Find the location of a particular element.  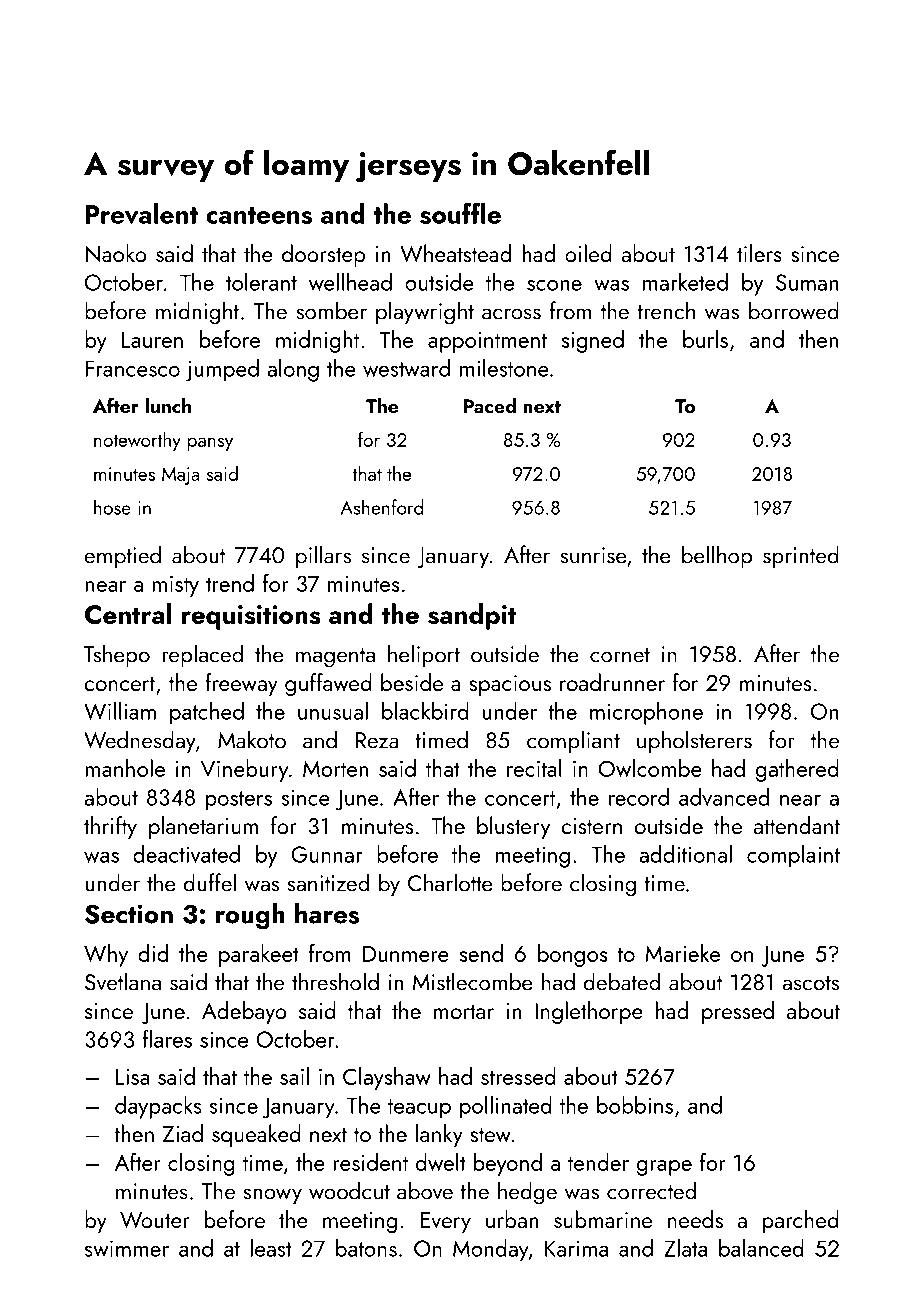

Prevalent is located at coordinates (142, 214).
